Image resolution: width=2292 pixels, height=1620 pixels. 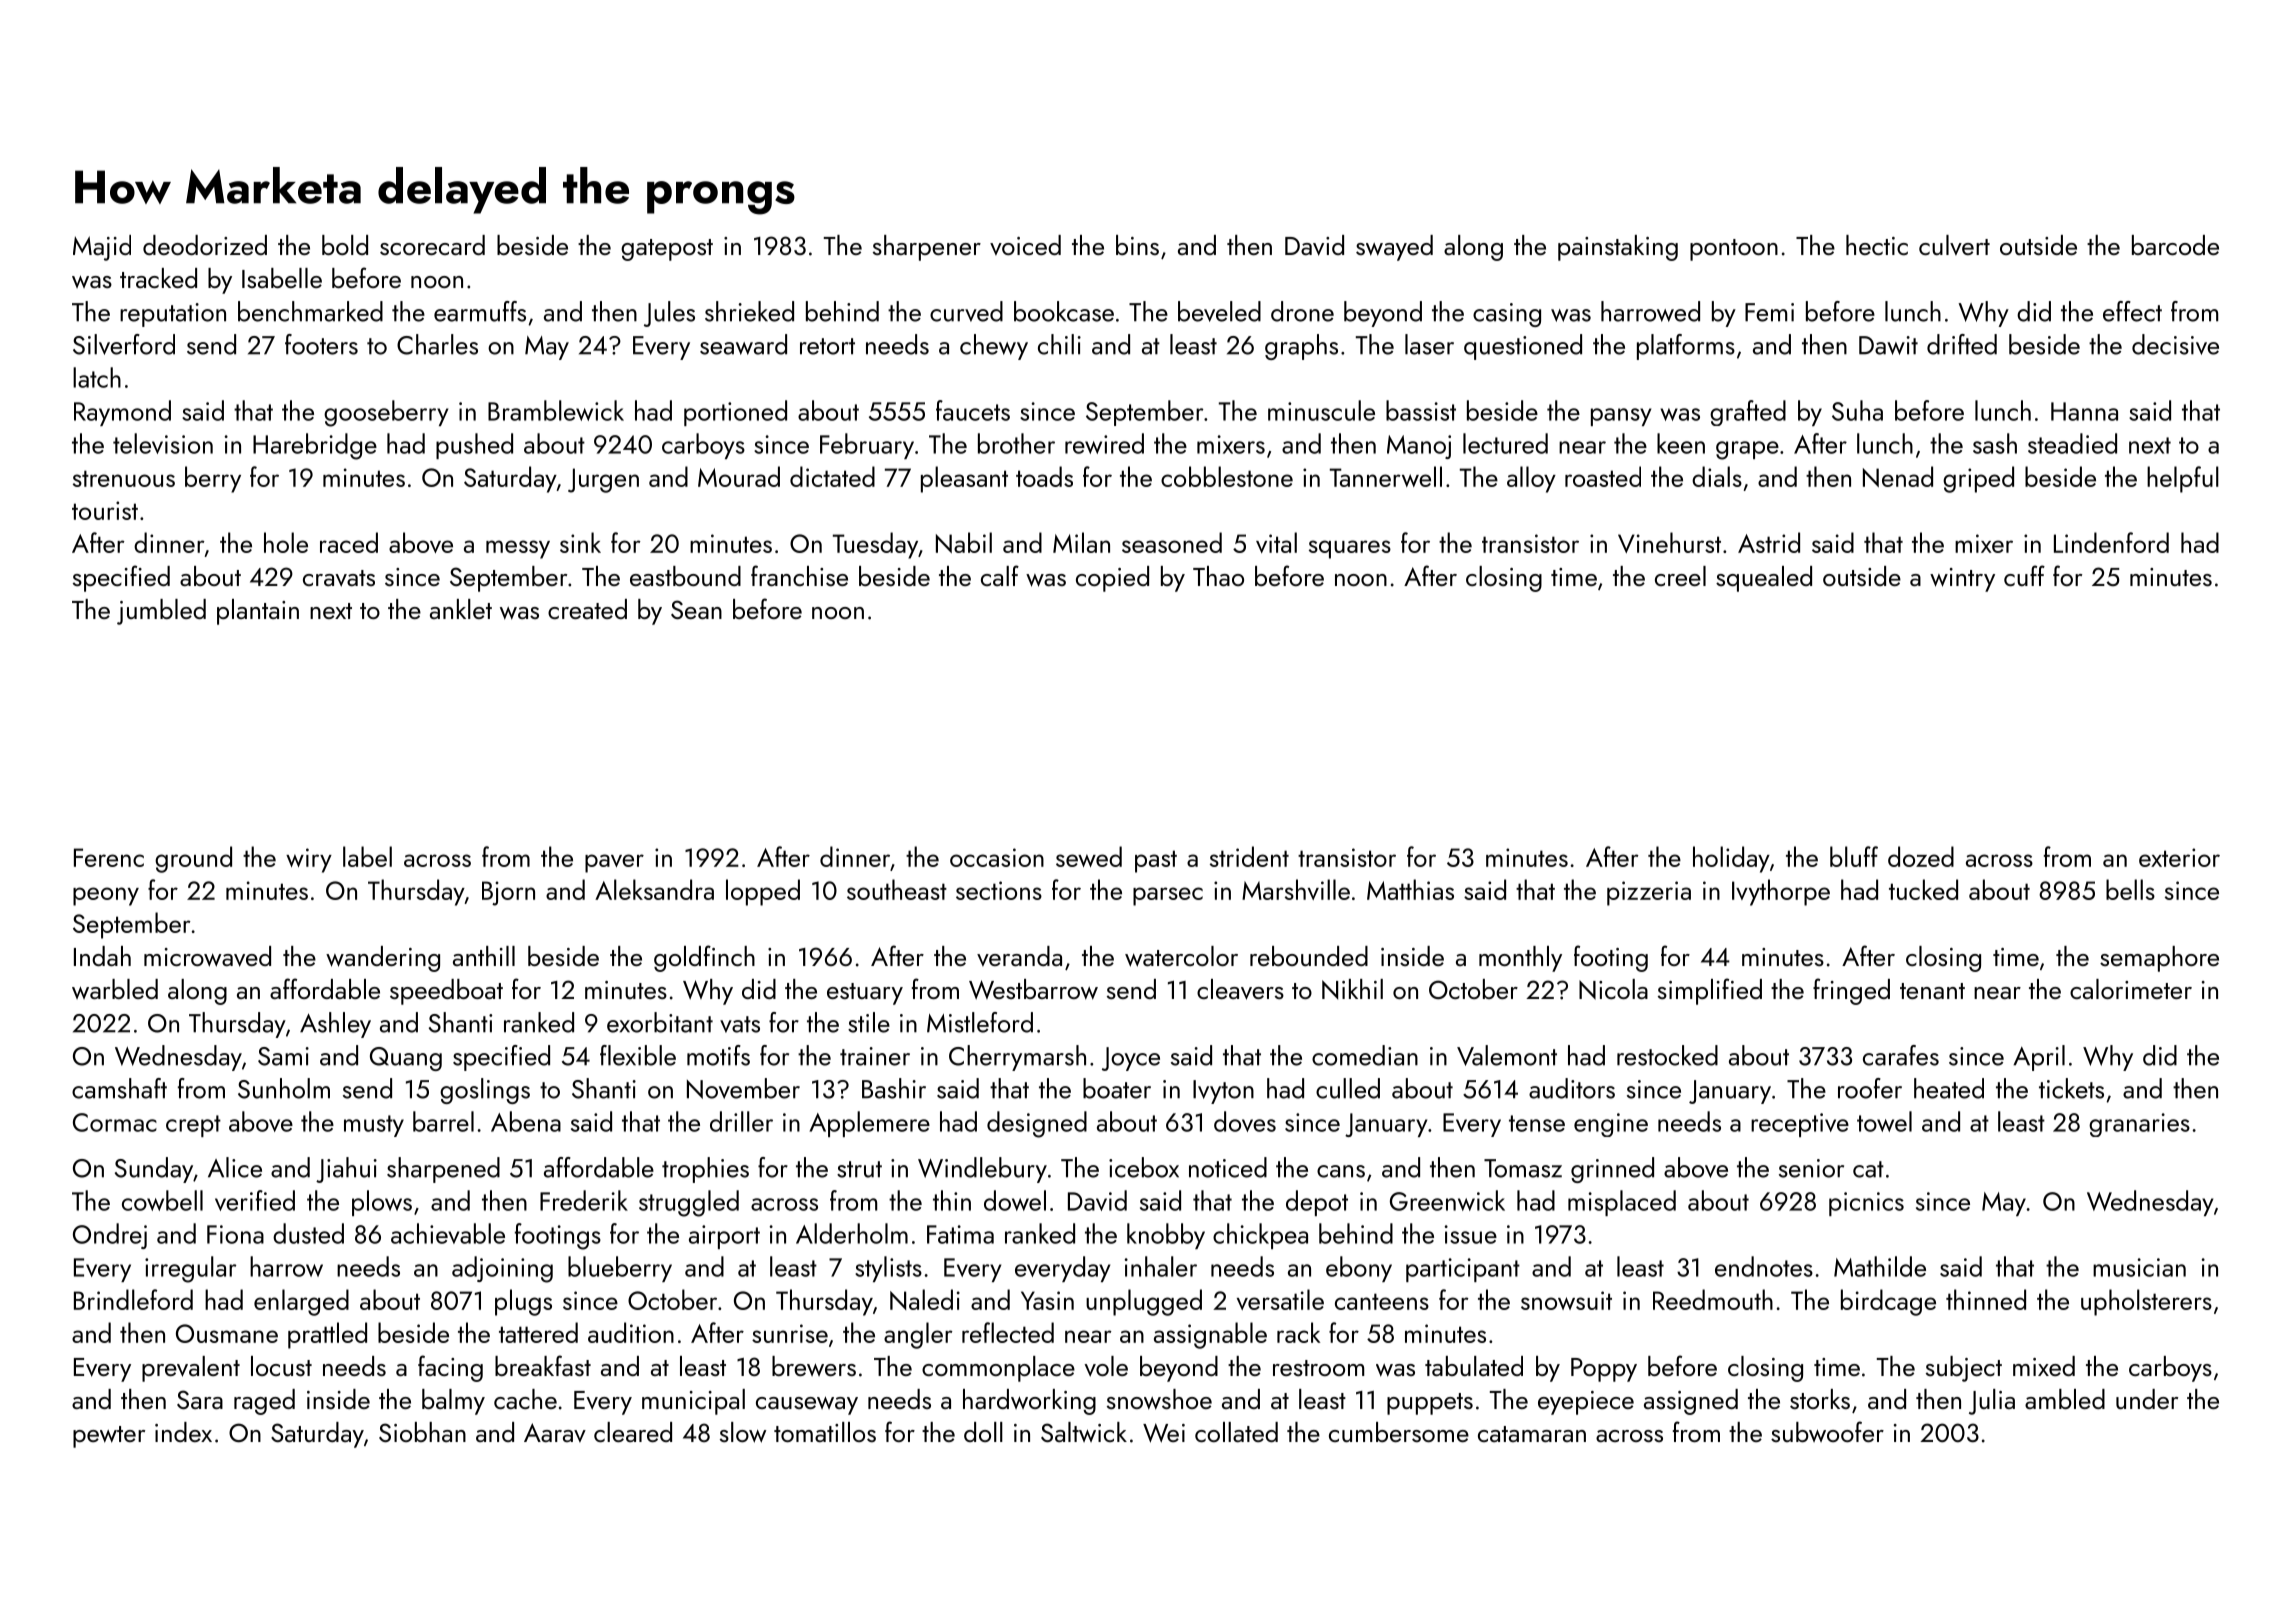 I want to click on Applemere, so click(x=869, y=1124).
